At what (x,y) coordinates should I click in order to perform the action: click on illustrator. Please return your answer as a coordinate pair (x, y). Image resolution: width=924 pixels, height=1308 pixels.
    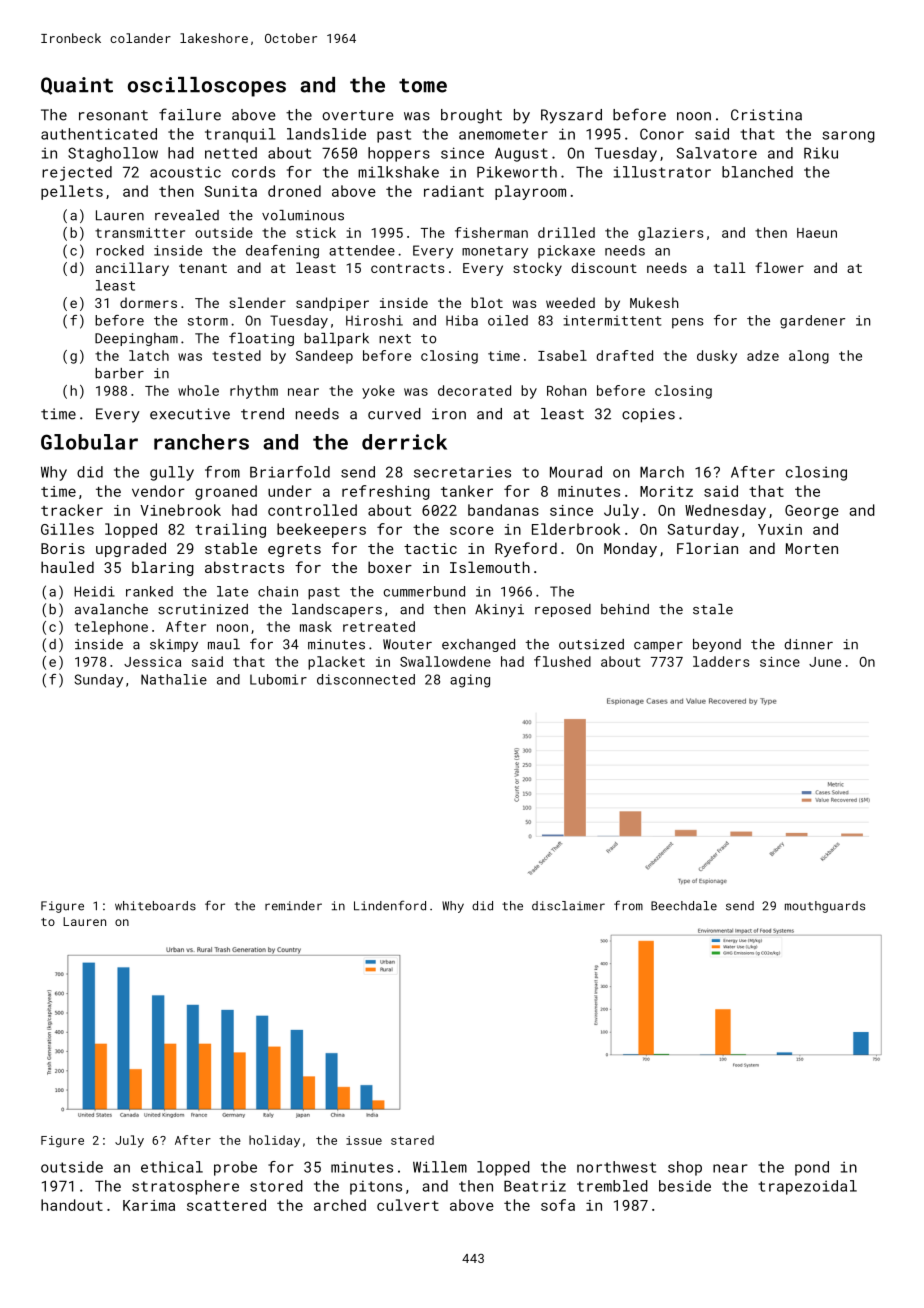
    Looking at the image, I should click on (662, 172).
